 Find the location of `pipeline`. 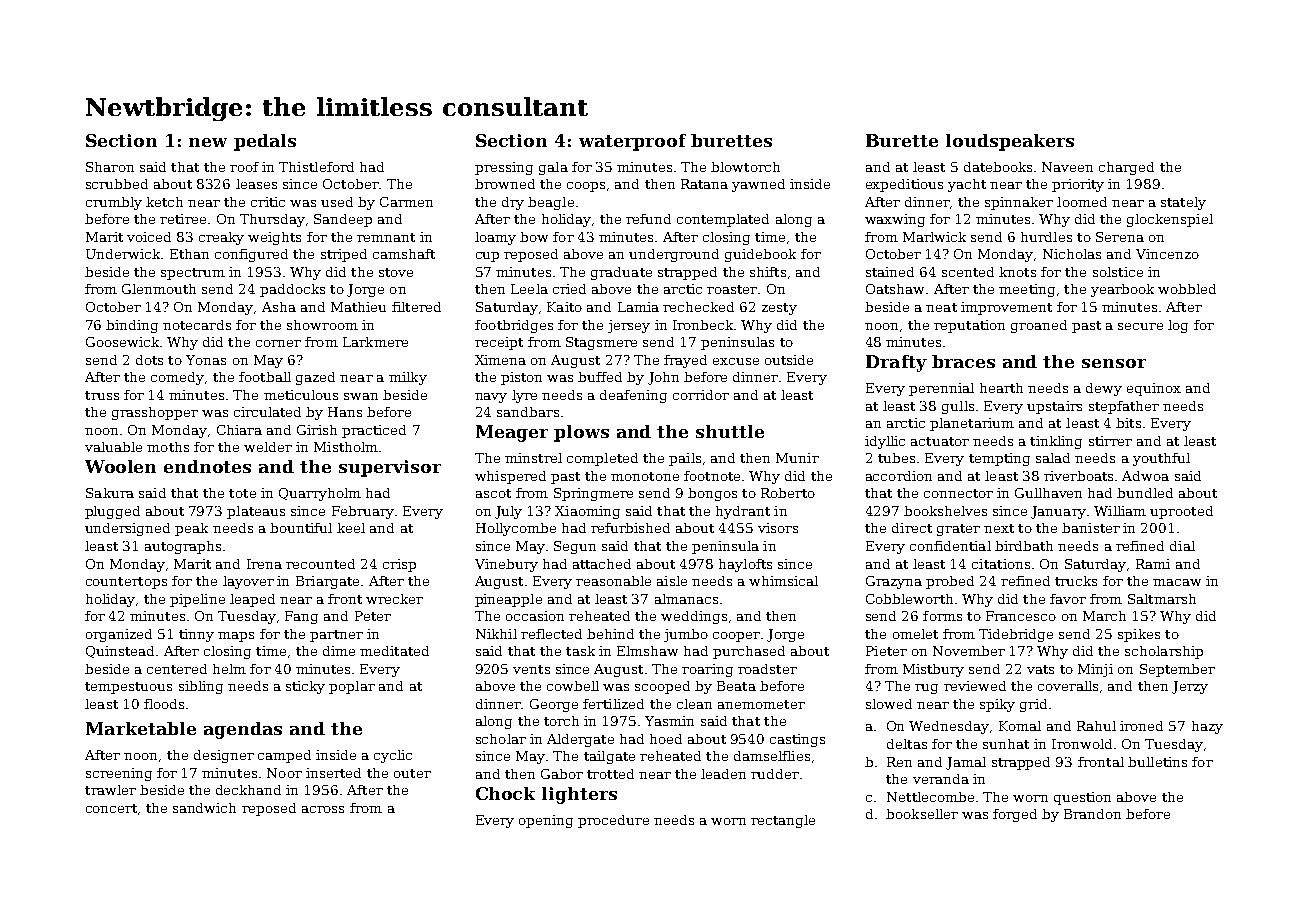

pipeline is located at coordinates (197, 600).
